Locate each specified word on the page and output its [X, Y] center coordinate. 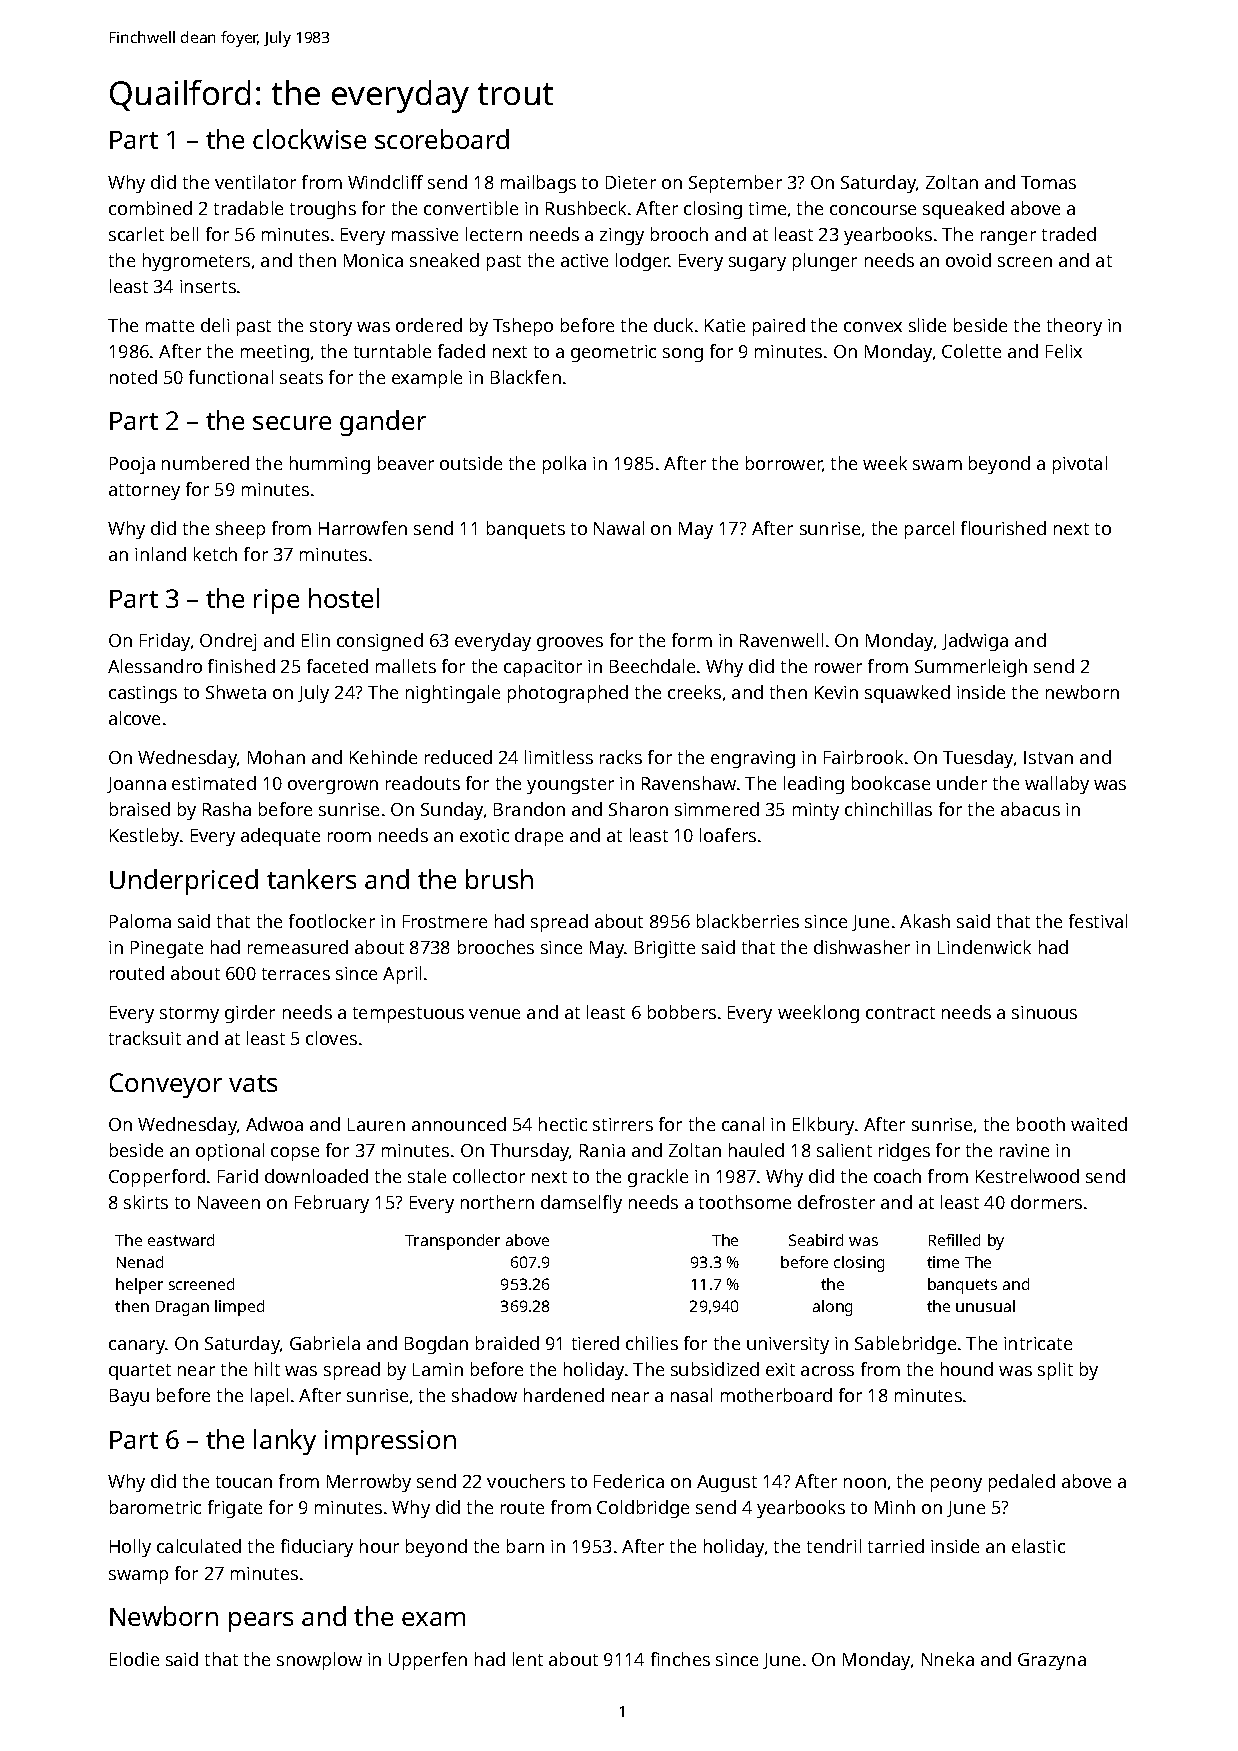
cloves [331, 1038]
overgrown [333, 787]
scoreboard [442, 139]
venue [494, 1014]
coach [897, 1176]
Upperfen [428, 1661]
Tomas [1048, 182]
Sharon [638, 809]
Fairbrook [863, 757]
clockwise [309, 139]
